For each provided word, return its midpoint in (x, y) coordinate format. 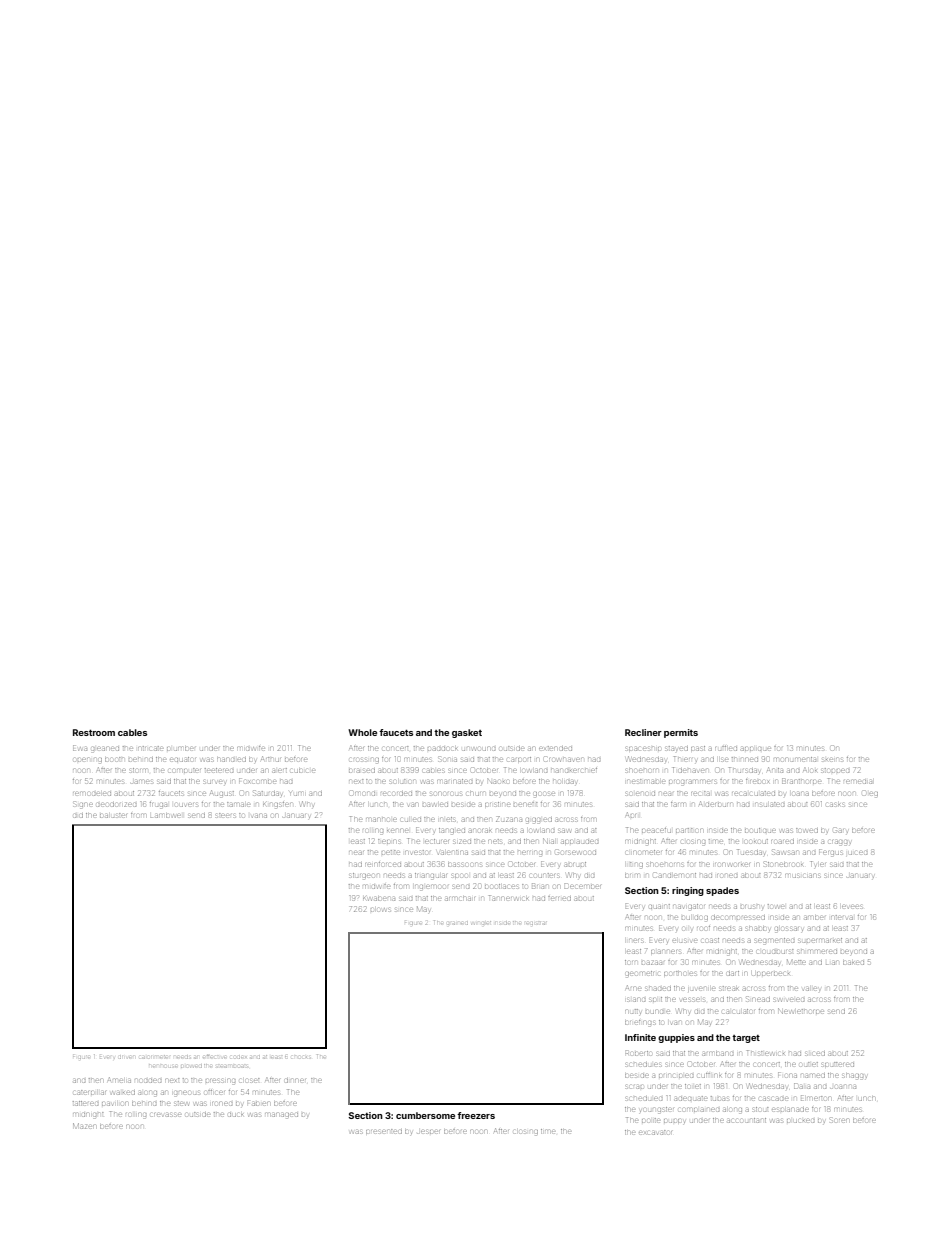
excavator (655, 1132)
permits (681, 733)
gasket (467, 733)
